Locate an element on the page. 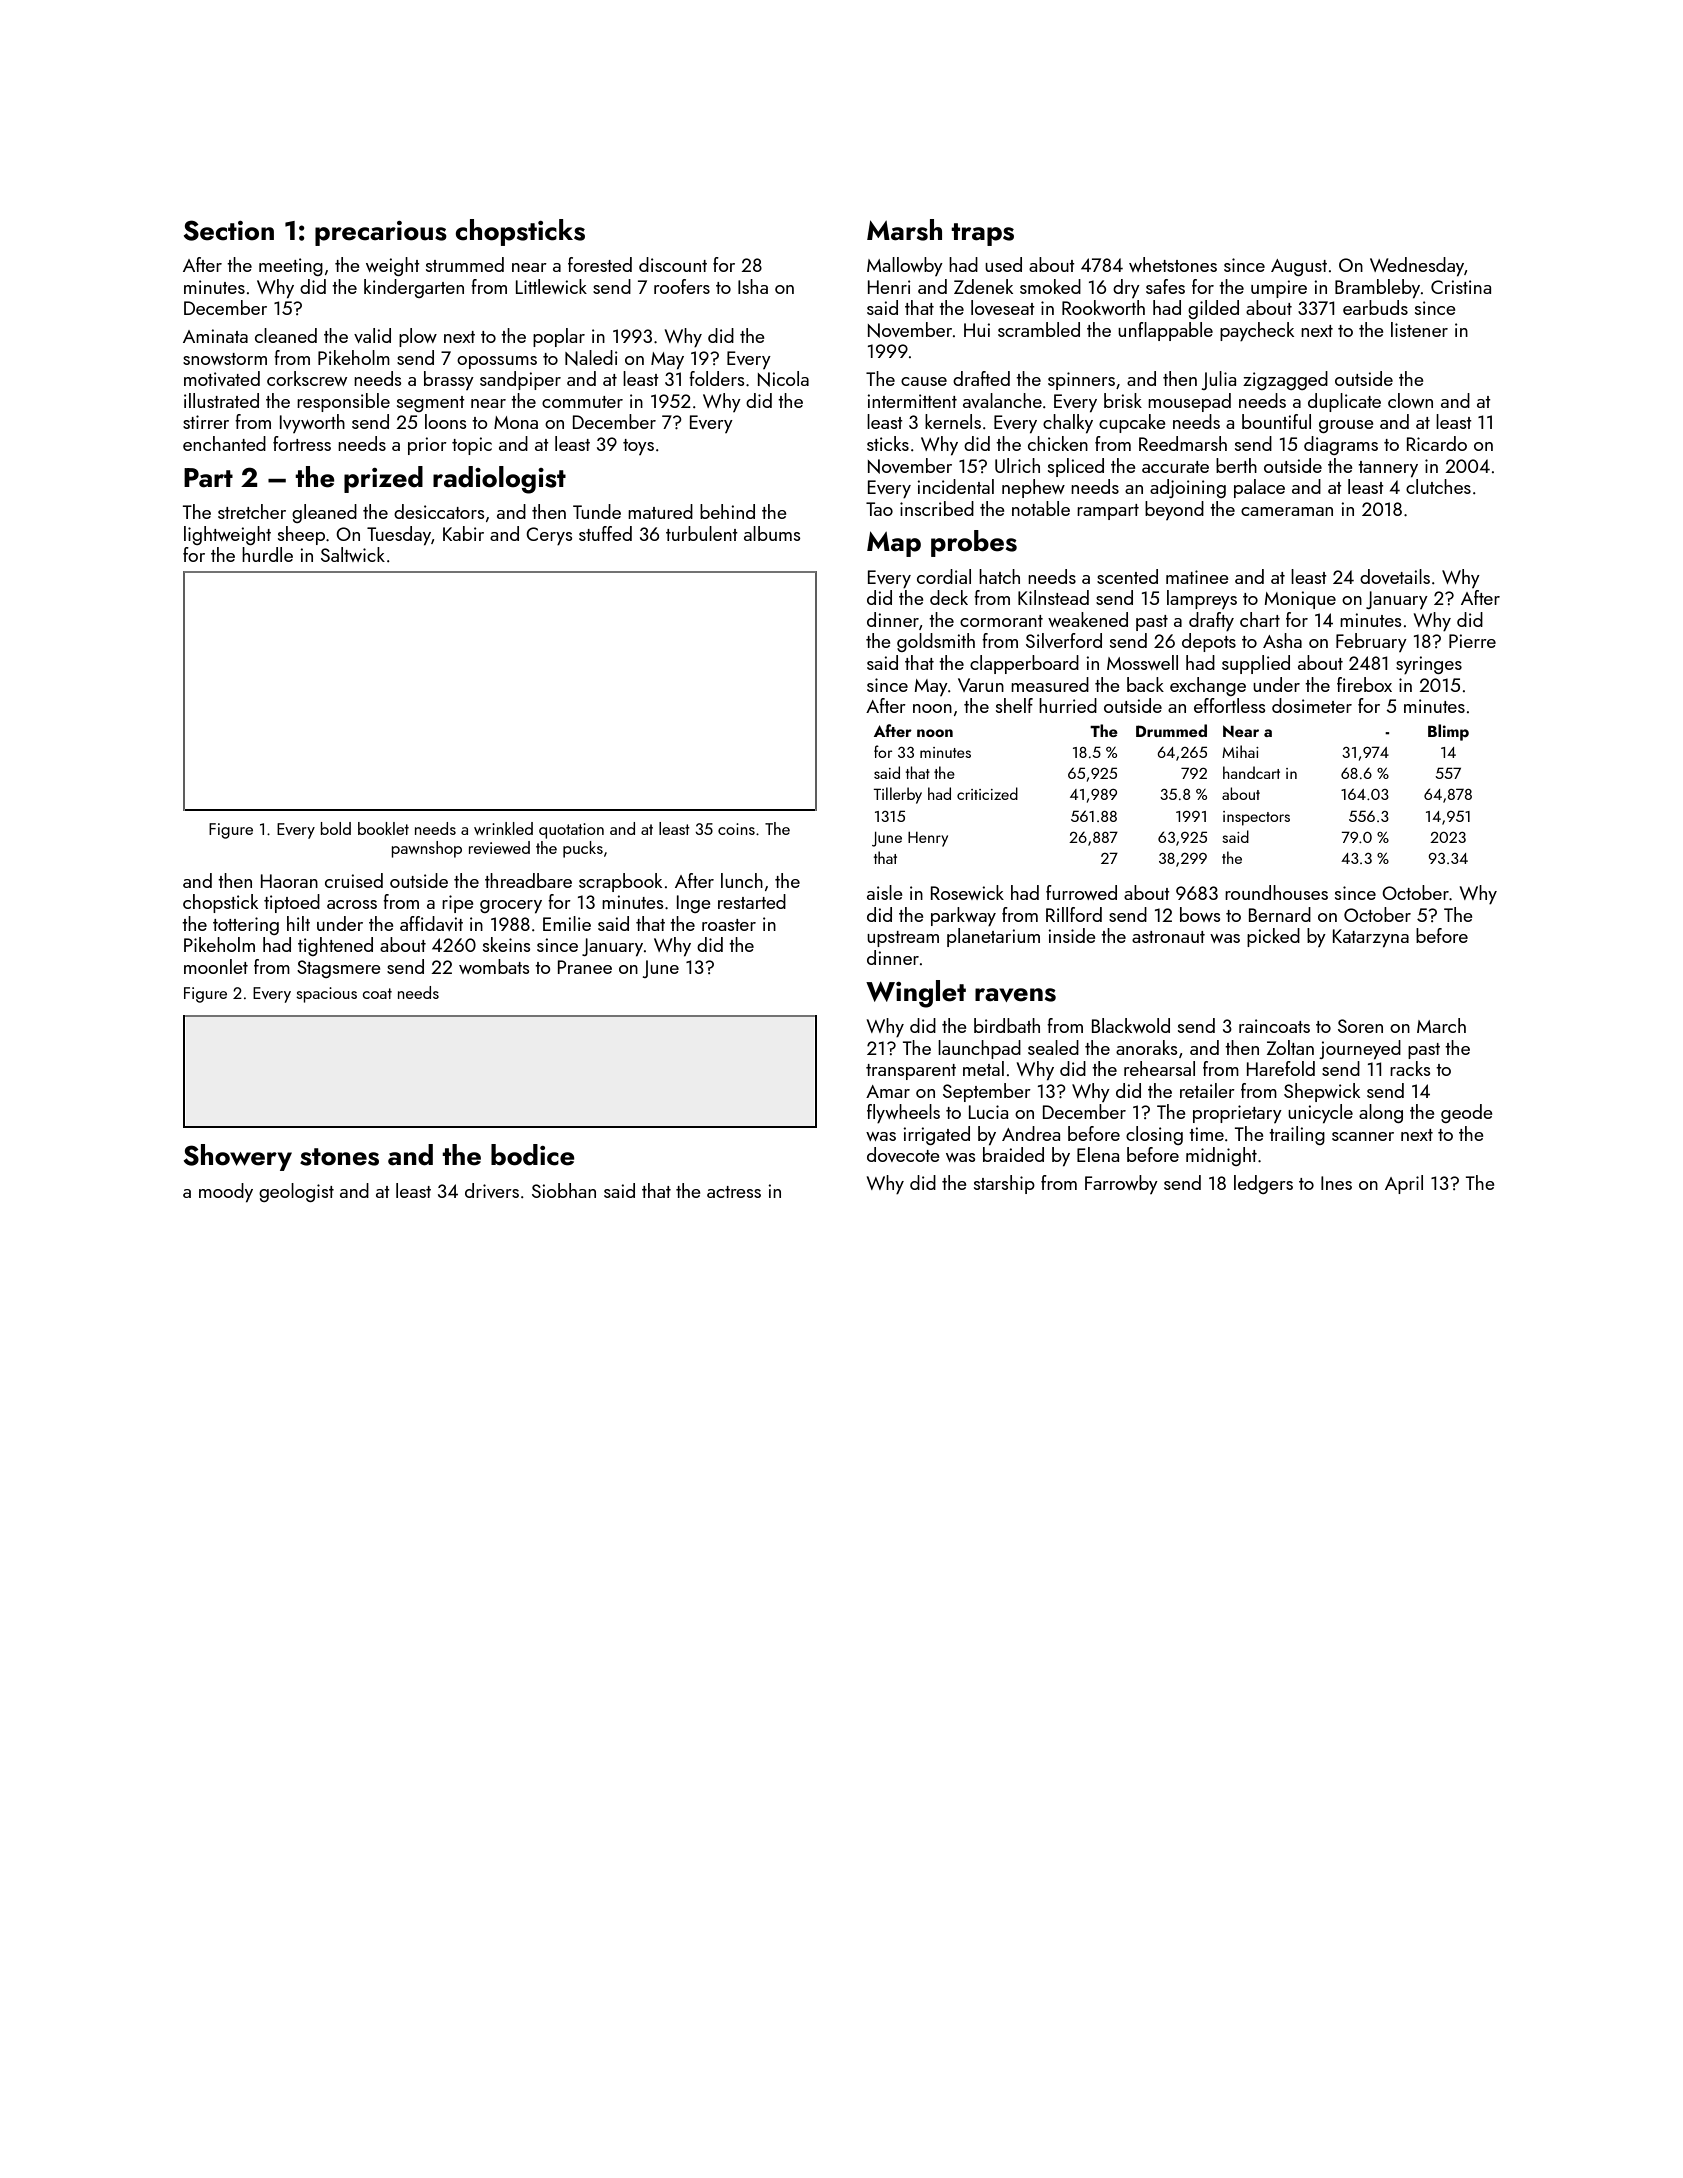 The image size is (1683, 2178). behind is located at coordinates (727, 511).
